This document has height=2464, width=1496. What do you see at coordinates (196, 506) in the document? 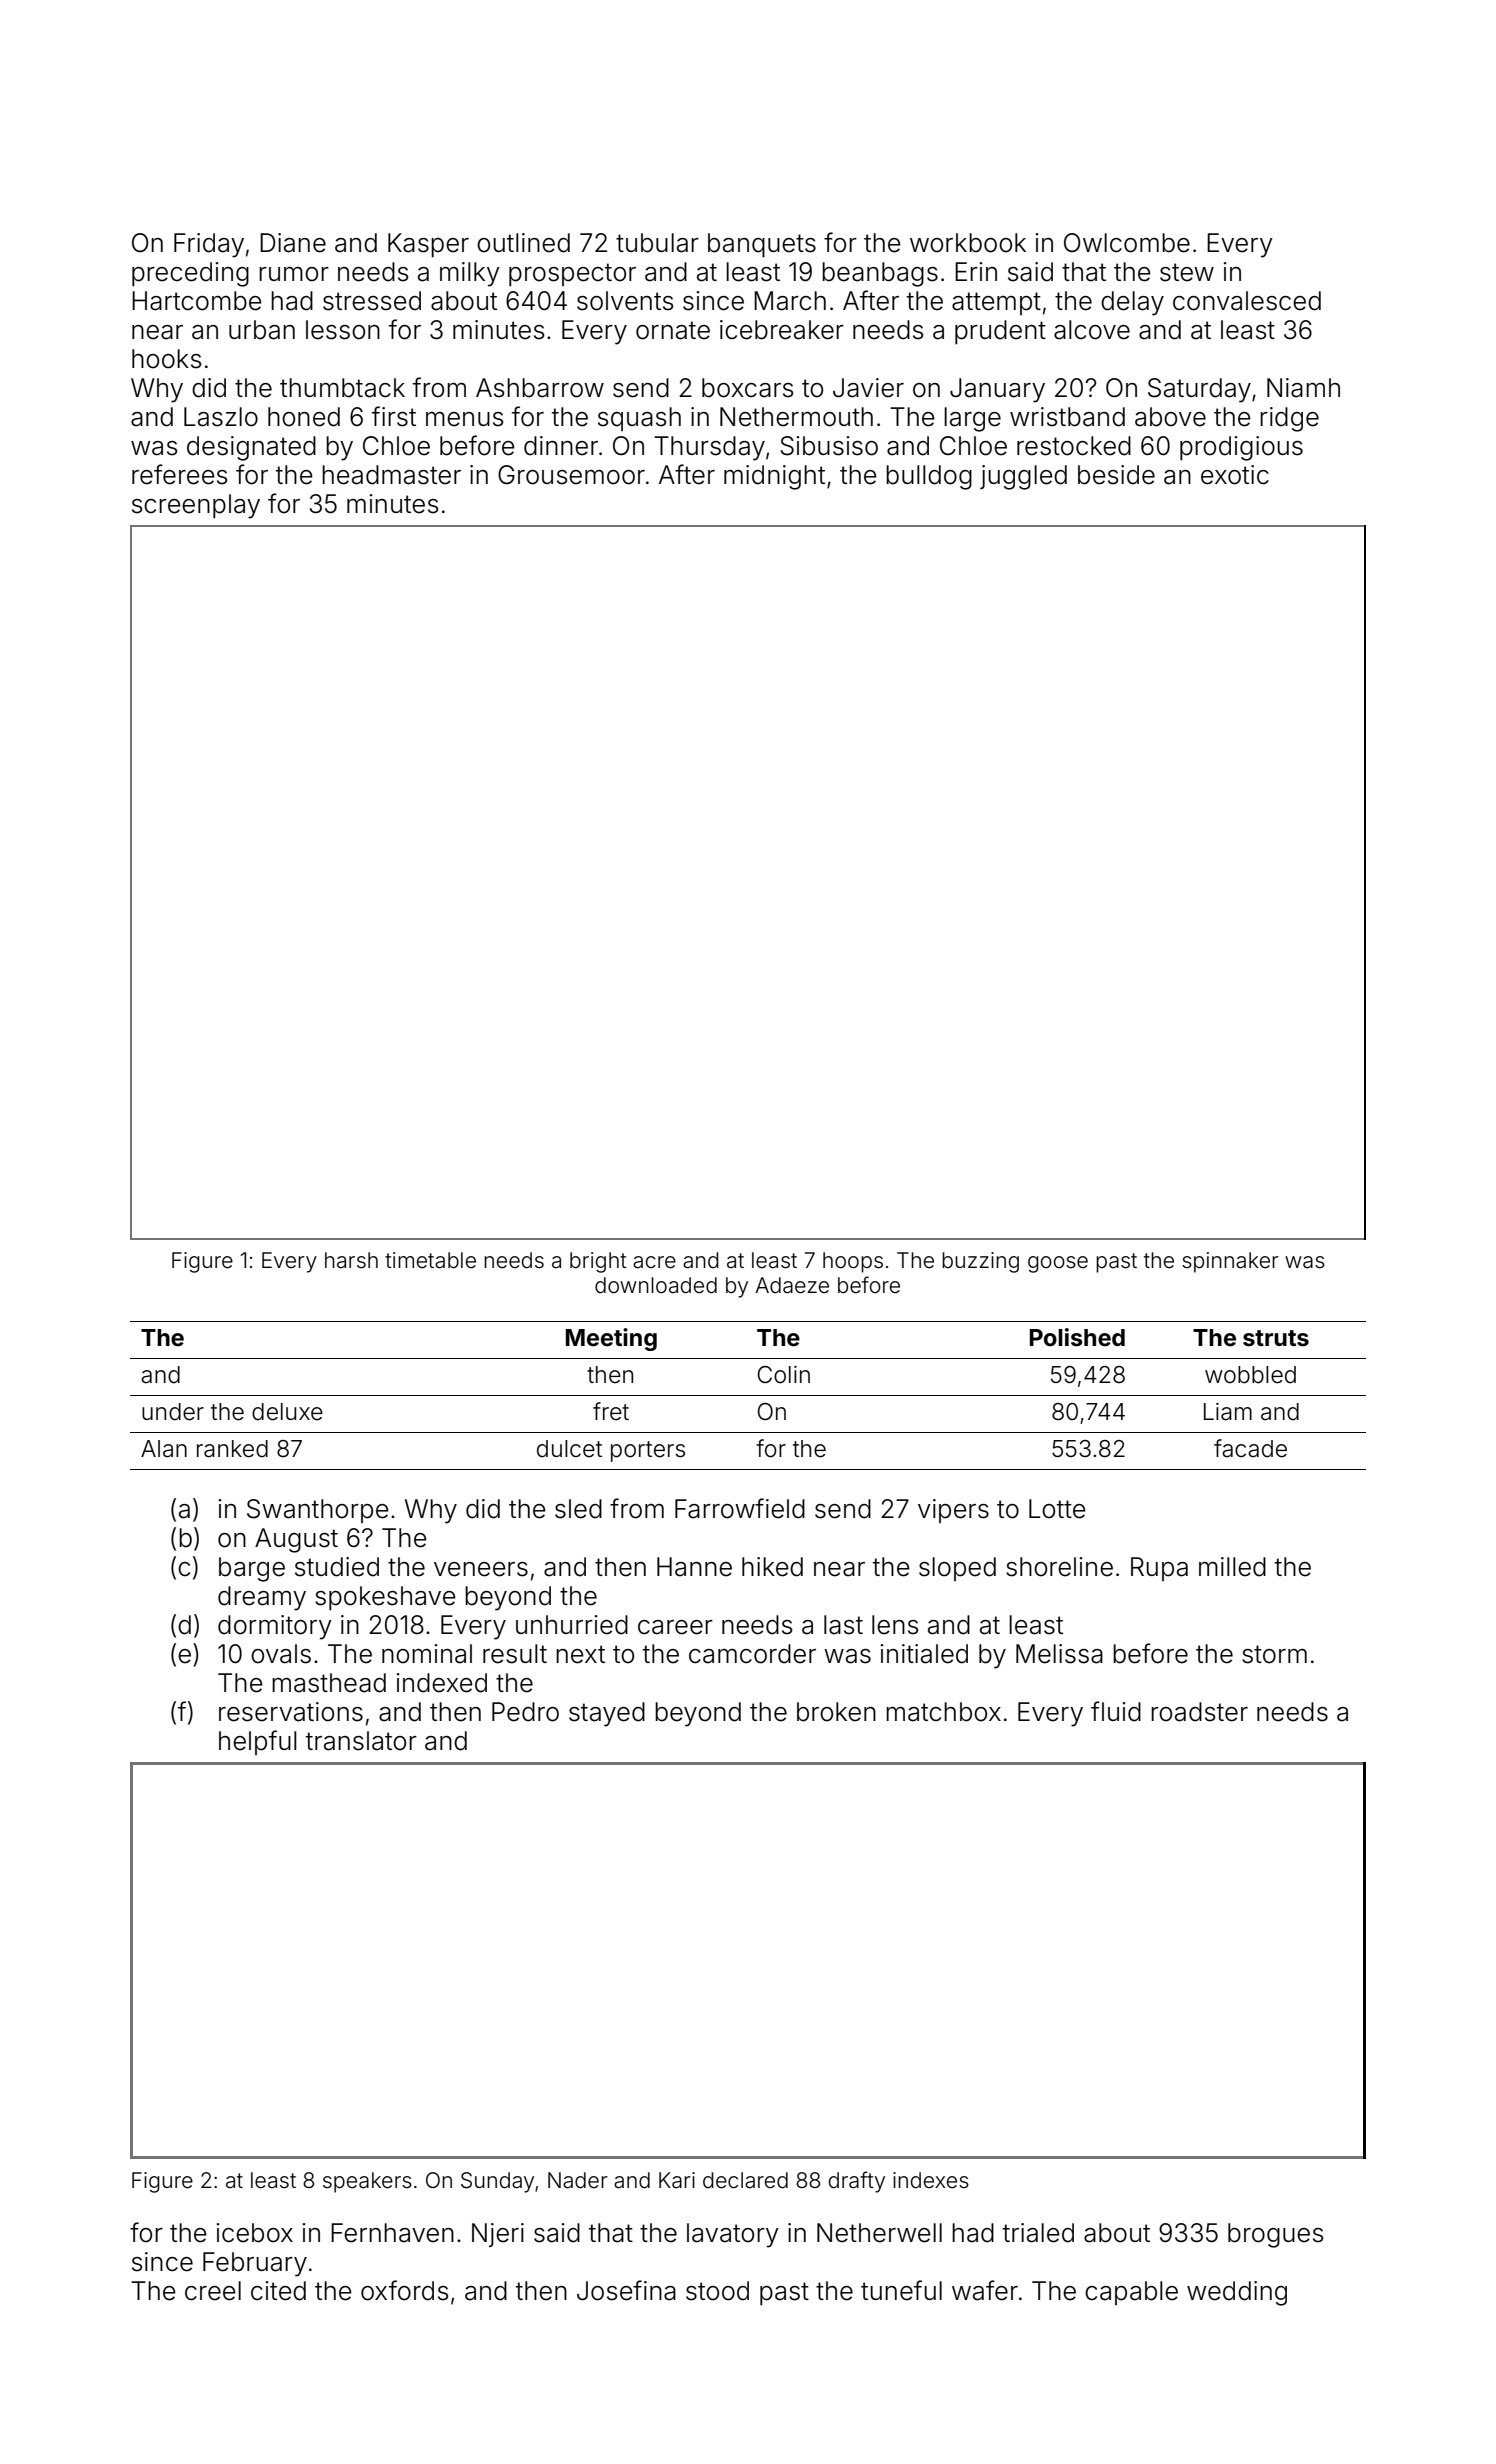
I see `screenplay` at bounding box center [196, 506].
